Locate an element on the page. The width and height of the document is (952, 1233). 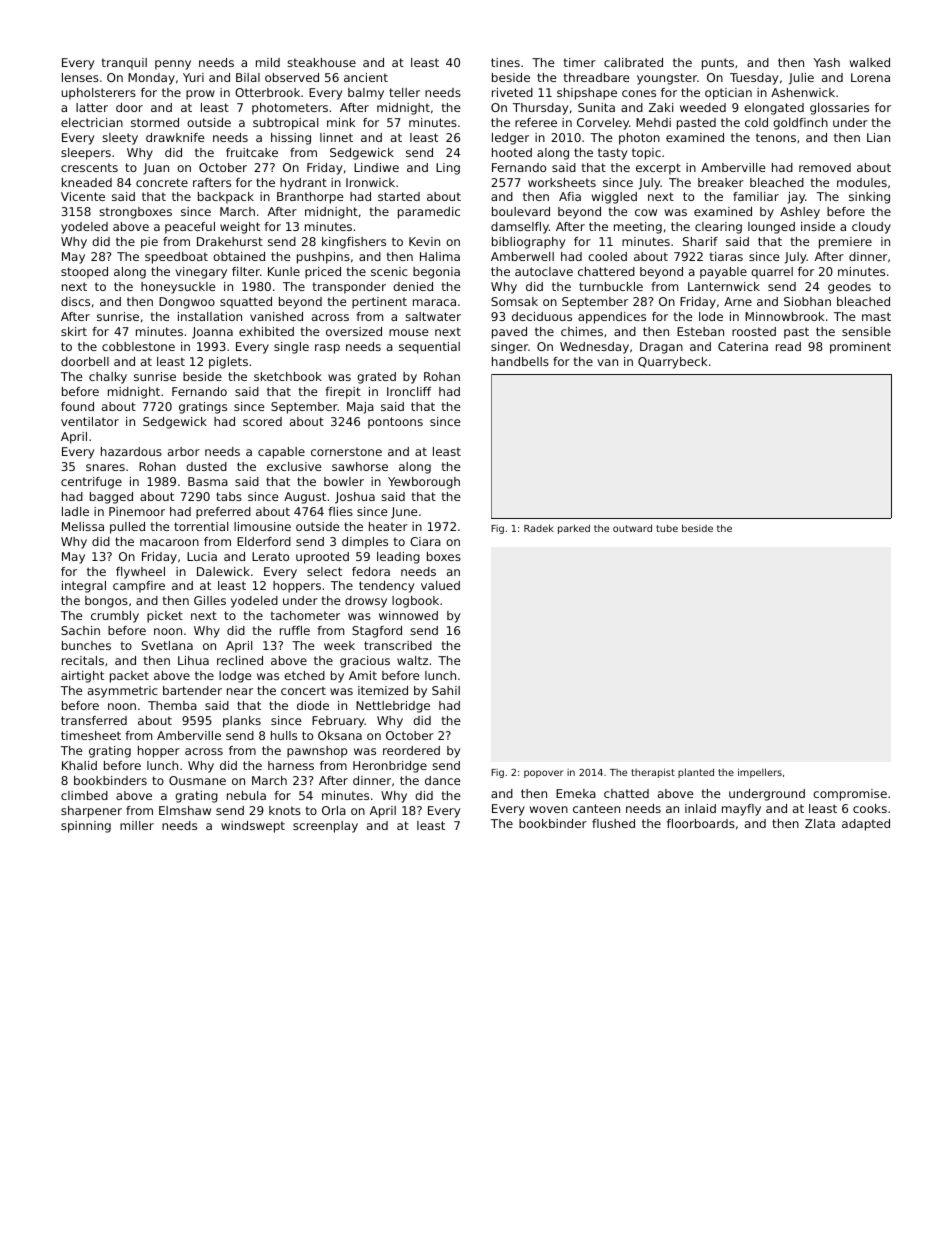
ruffle is located at coordinates (295, 630).
